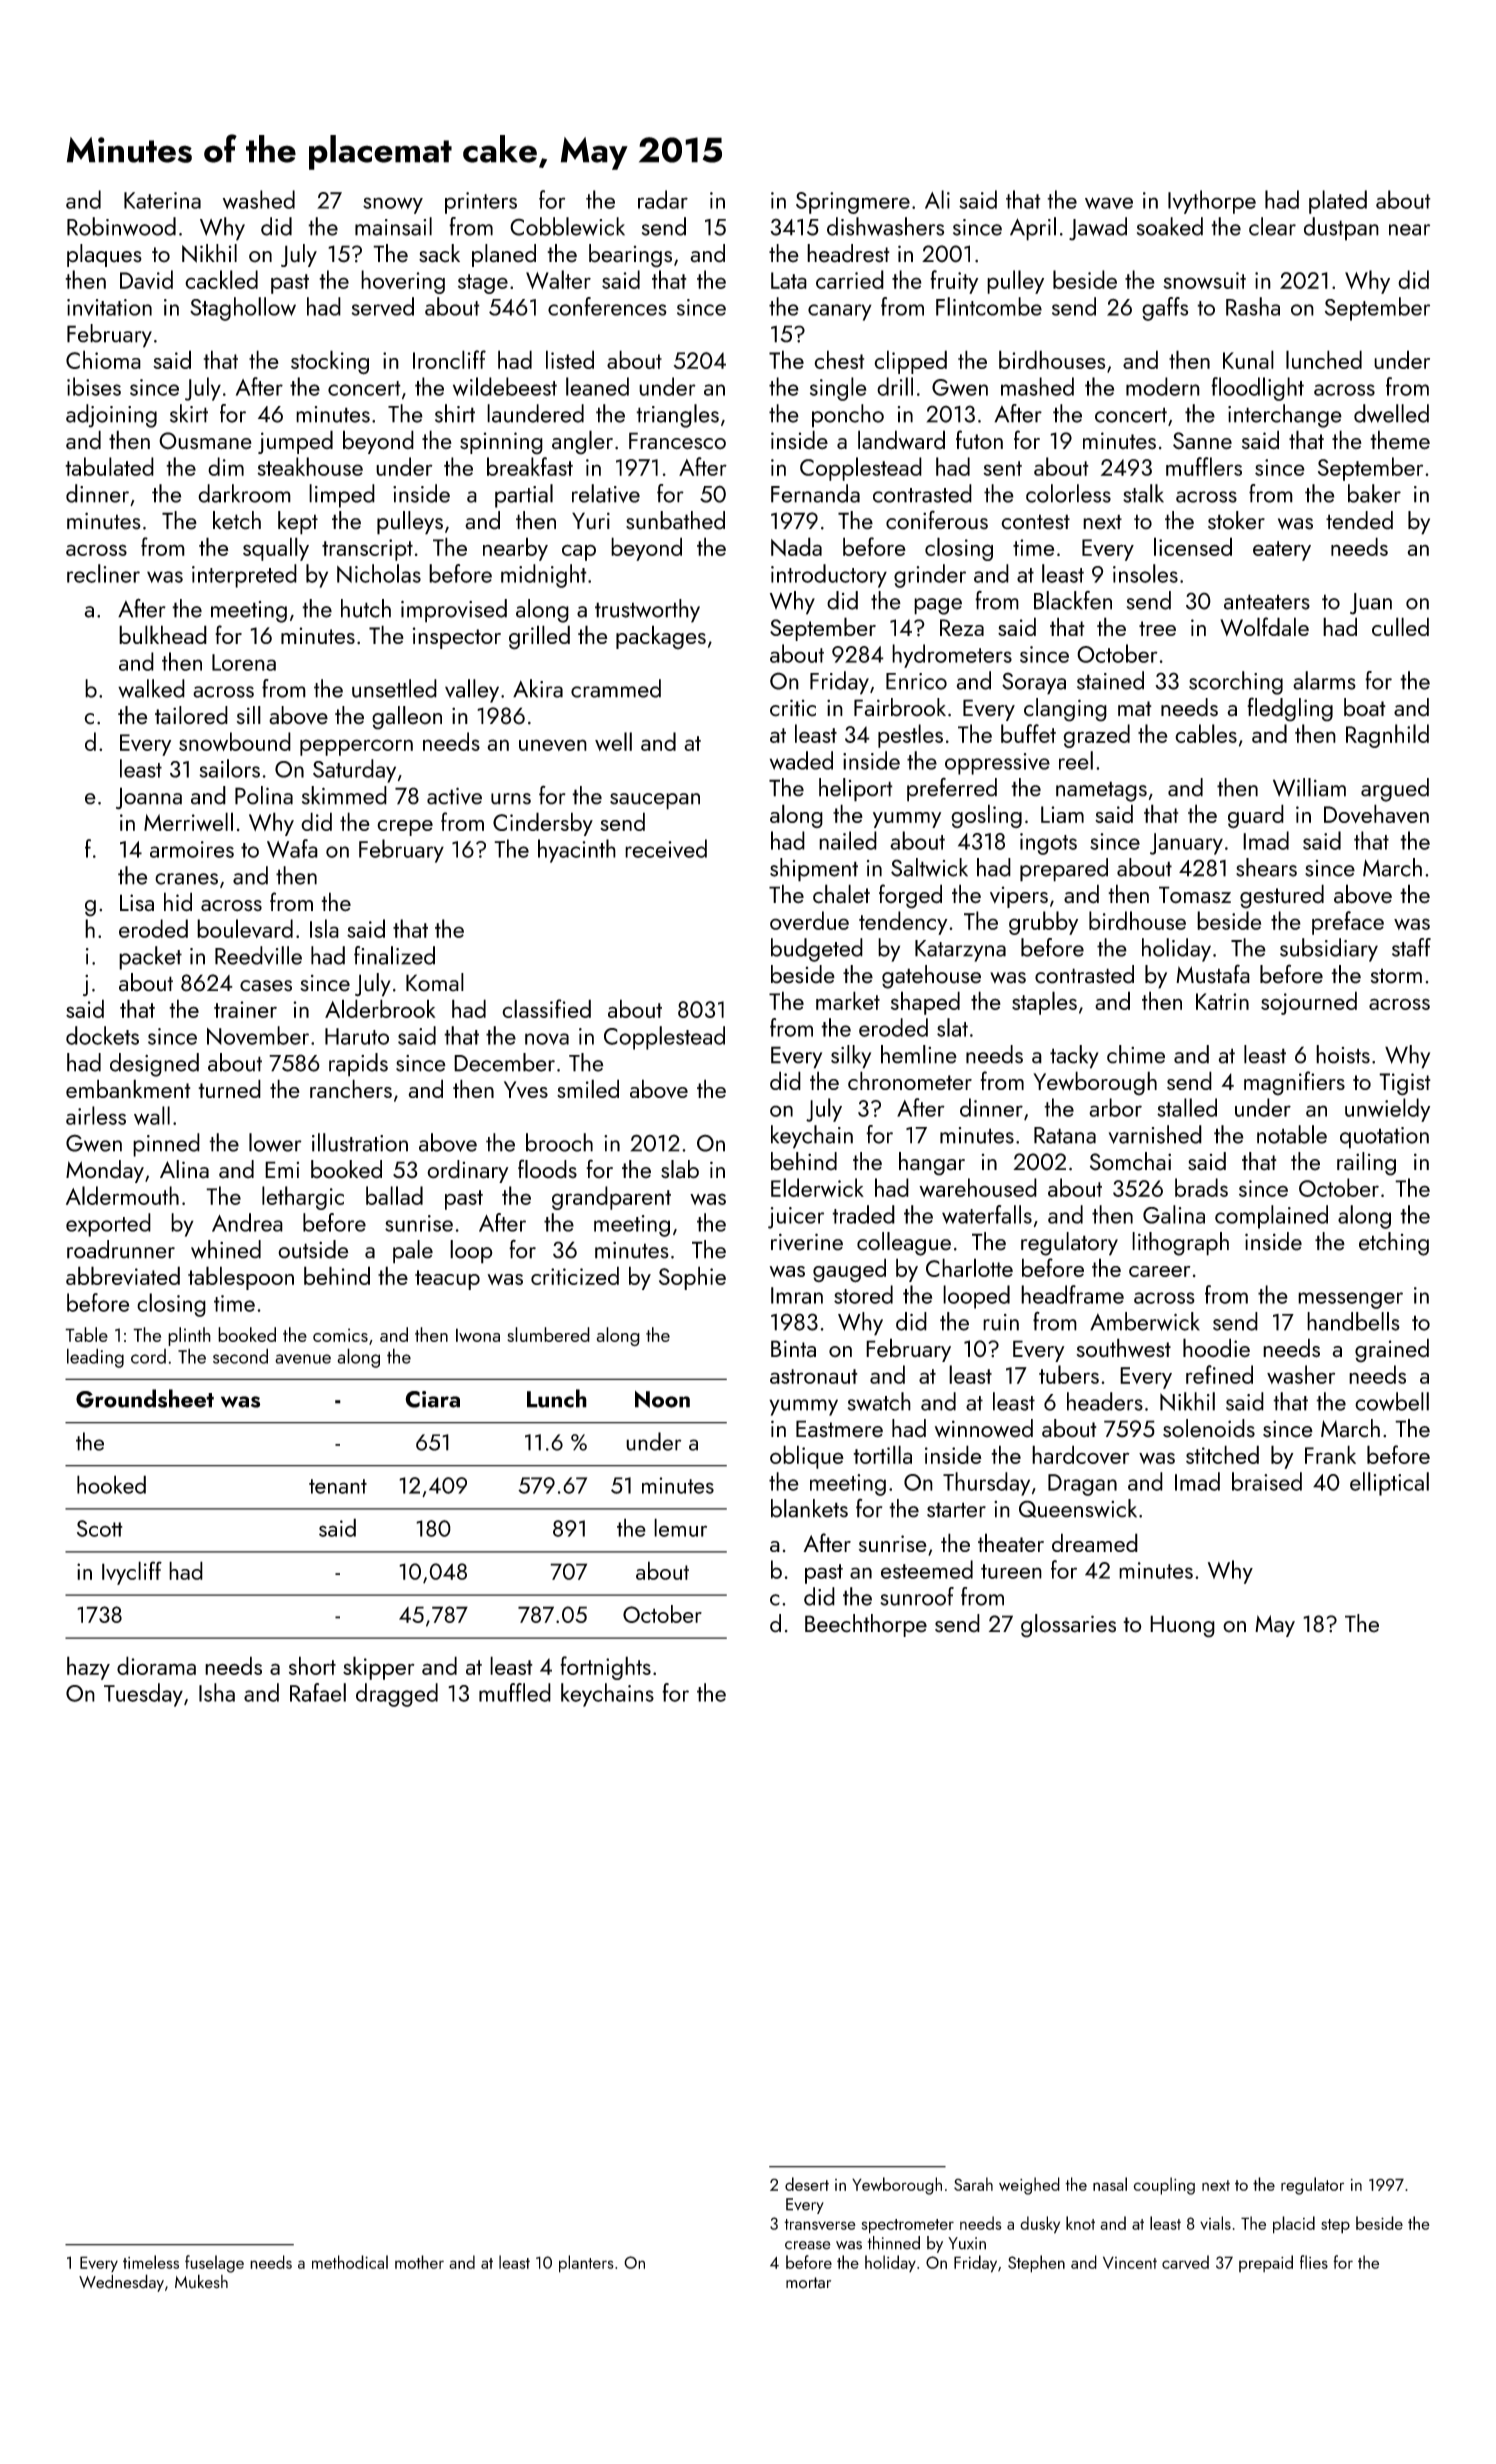  Describe the element at coordinates (1182, 1626) in the screenshot. I see `Huong` at that location.
